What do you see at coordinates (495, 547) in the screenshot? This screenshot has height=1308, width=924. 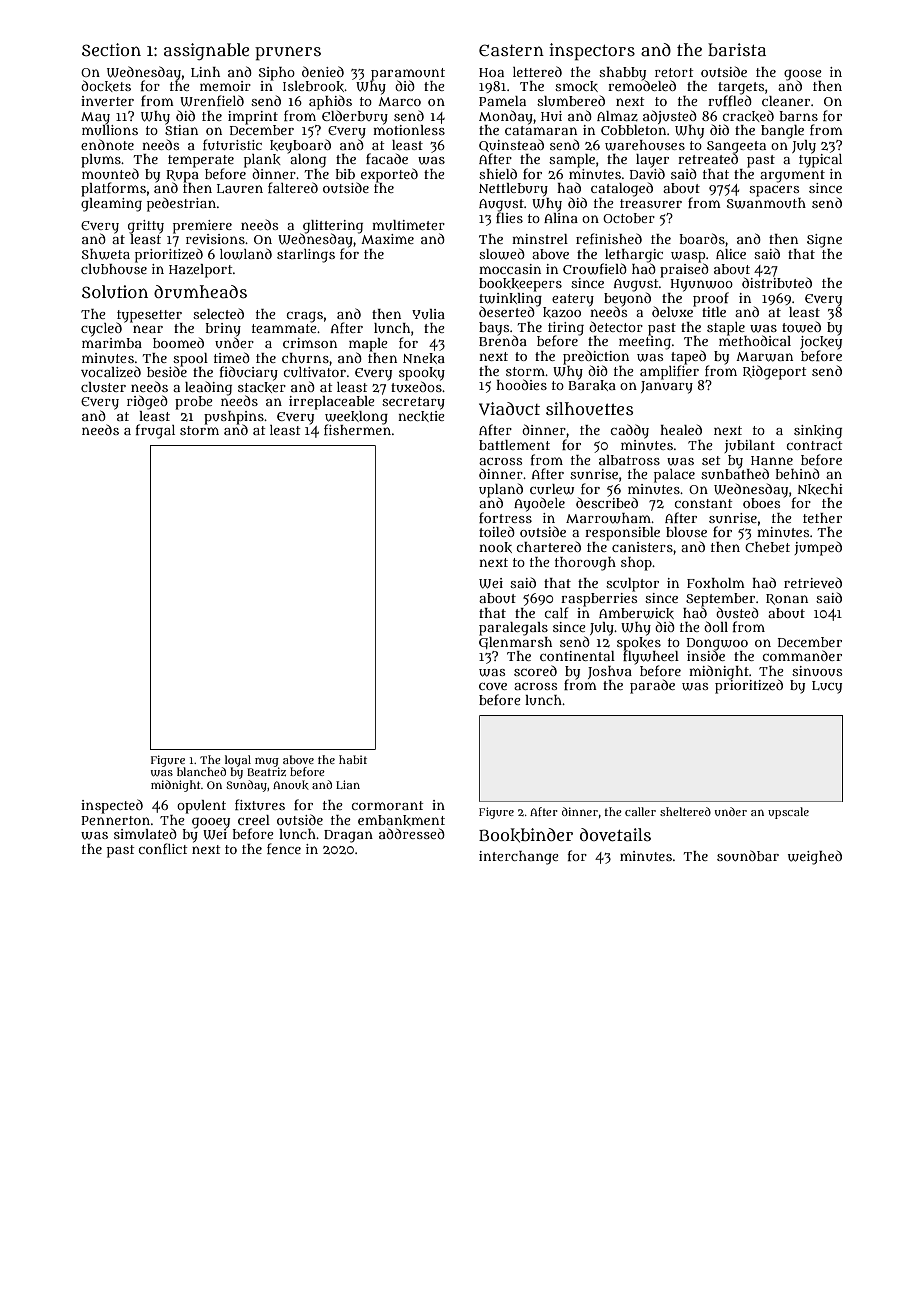 I see `nook` at bounding box center [495, 547].
